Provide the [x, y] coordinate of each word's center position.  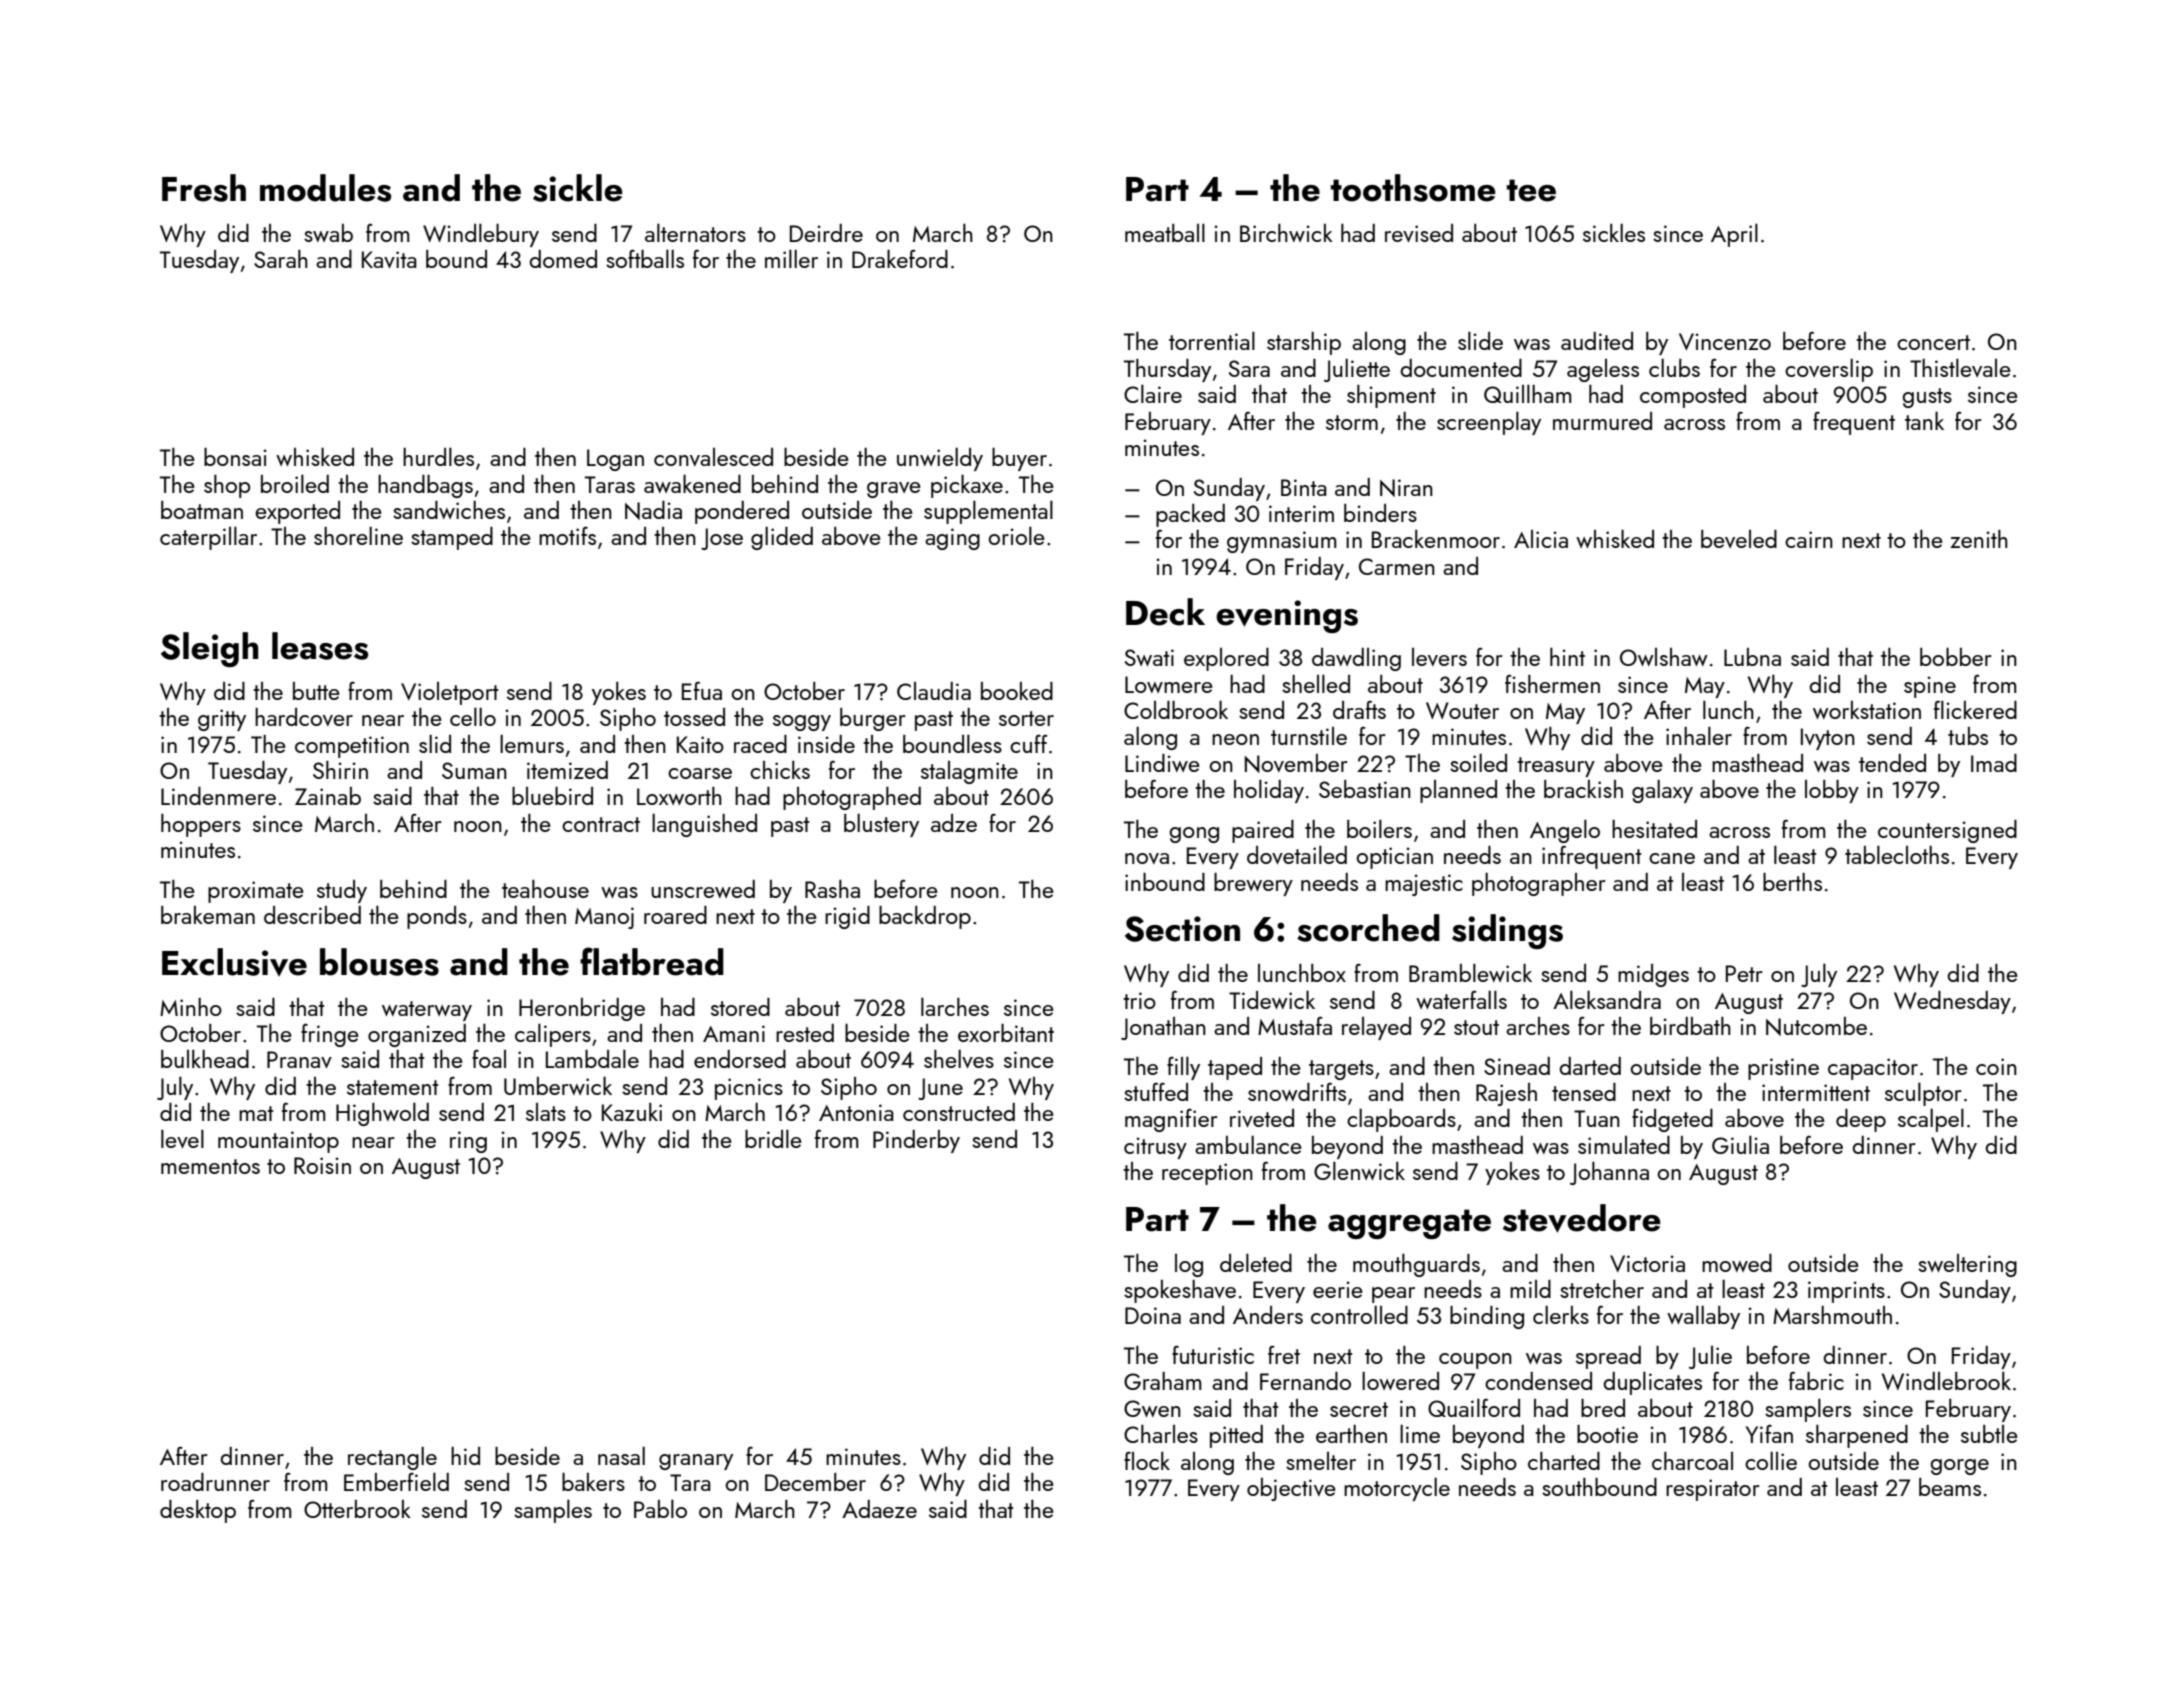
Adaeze [879, 1509]
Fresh [204, 188]
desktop [198, 1511]
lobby [1832, 791]
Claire [1153, 393]
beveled [1739, 539]
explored [1226, 659]
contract [601, 824]
